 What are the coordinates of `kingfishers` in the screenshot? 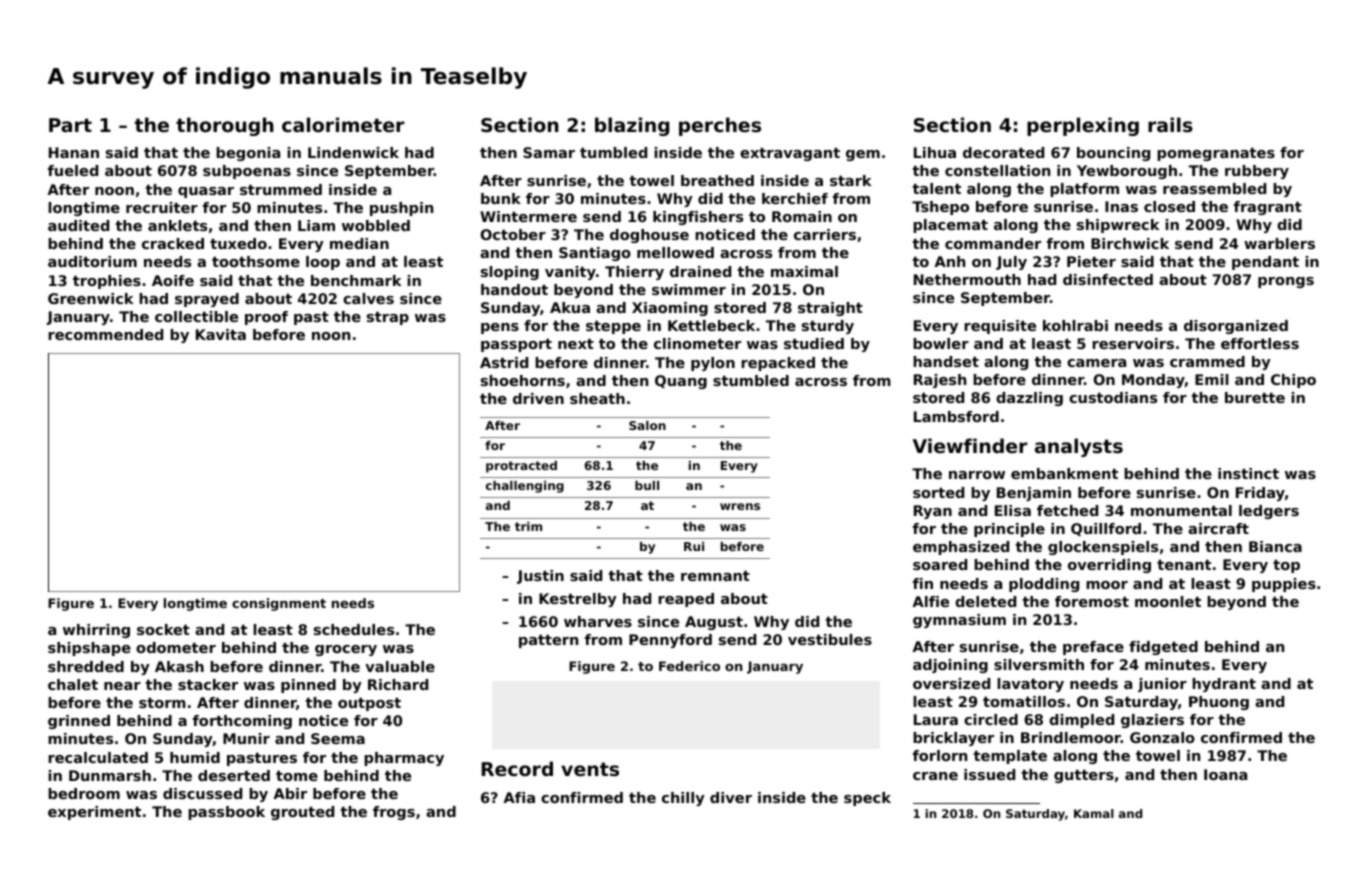 It's located at (698, 218).
